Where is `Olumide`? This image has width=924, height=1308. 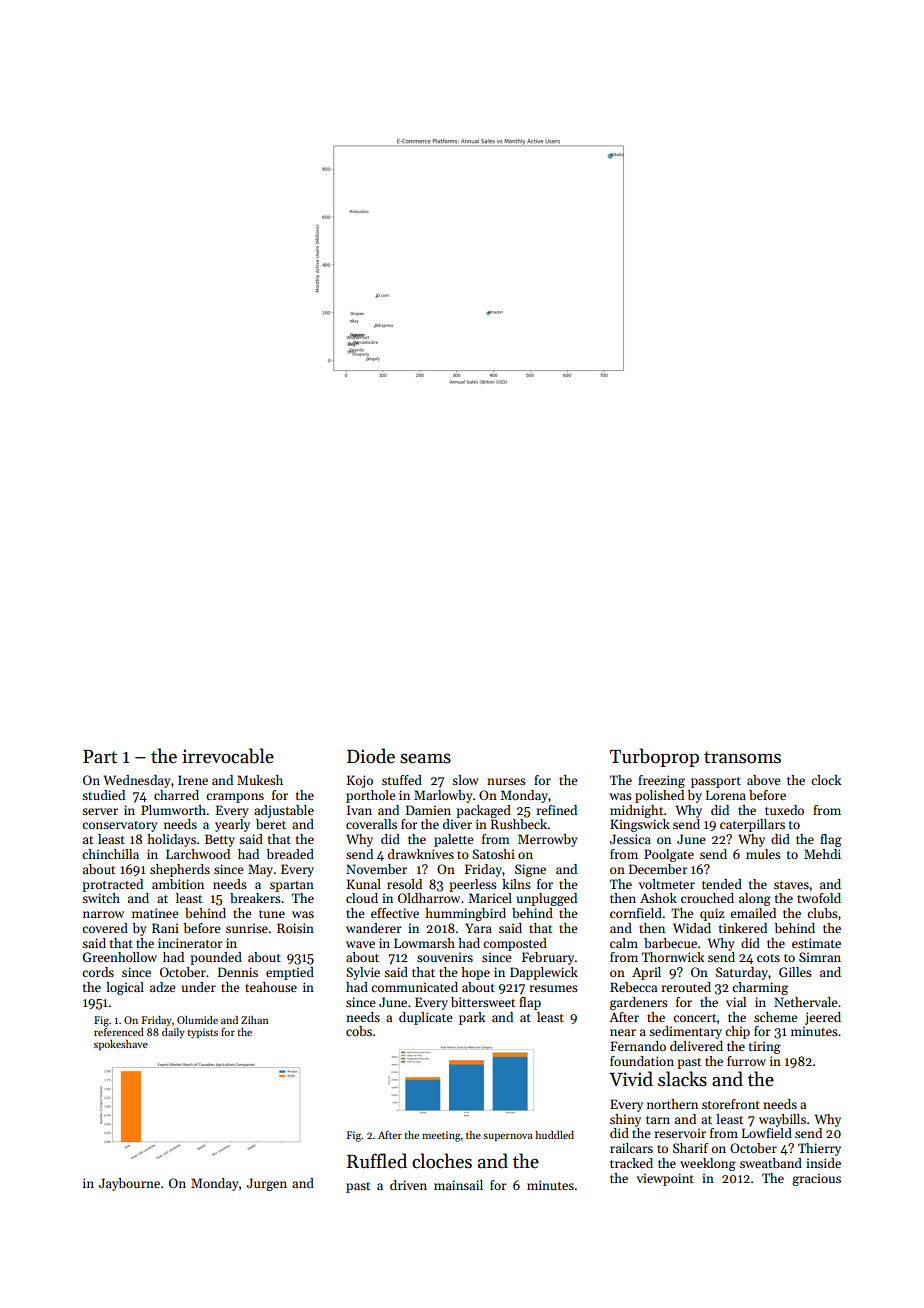 Olumide is located at coordinates (197, 1020).
